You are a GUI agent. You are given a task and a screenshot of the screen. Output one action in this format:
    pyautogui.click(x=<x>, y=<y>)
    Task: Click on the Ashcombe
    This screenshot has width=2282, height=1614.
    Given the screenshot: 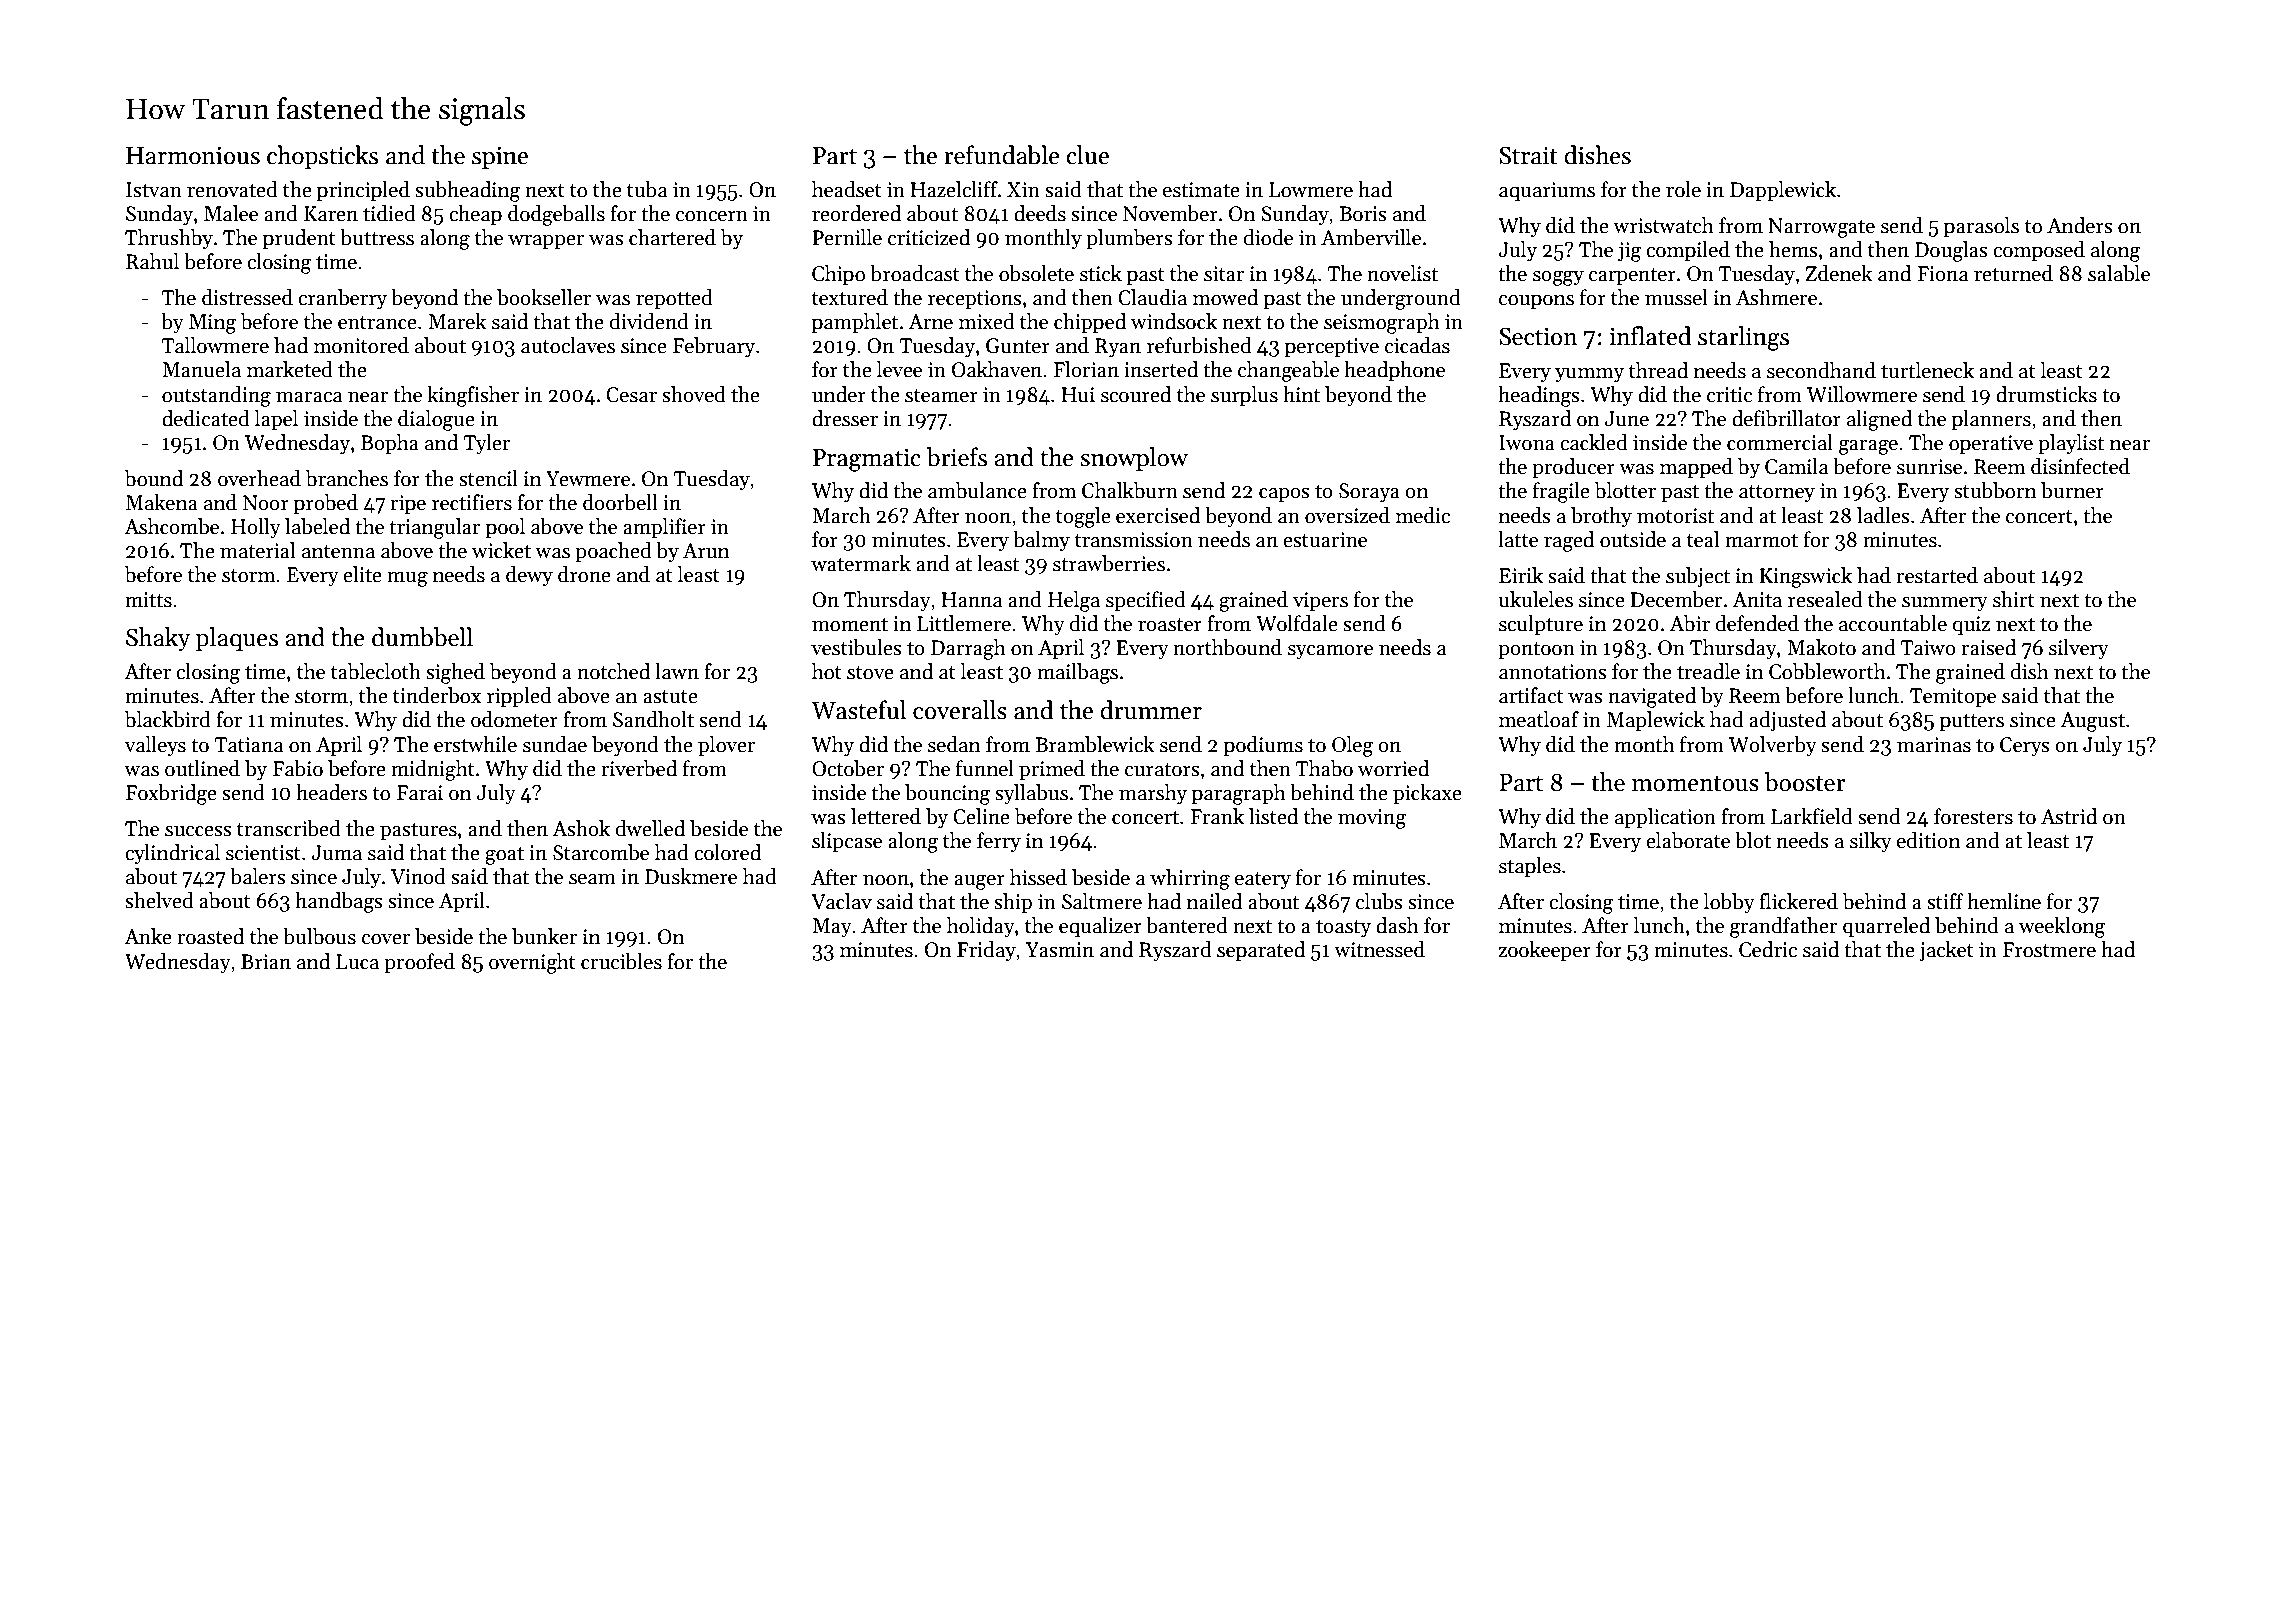 What is the action you would take?
    pyautogui.click(x=171, y=526)
